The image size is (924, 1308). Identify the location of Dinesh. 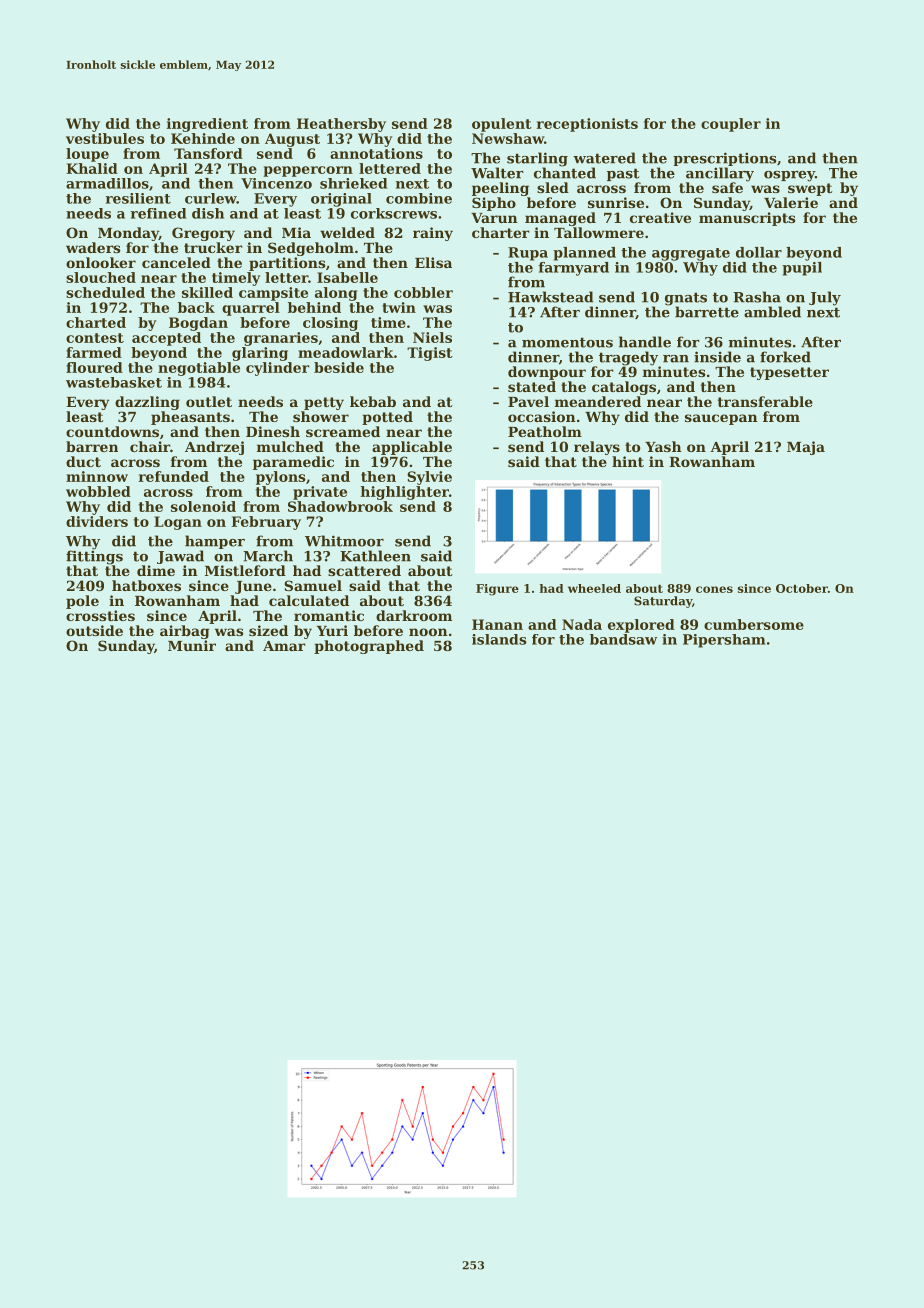
(273, 431).
